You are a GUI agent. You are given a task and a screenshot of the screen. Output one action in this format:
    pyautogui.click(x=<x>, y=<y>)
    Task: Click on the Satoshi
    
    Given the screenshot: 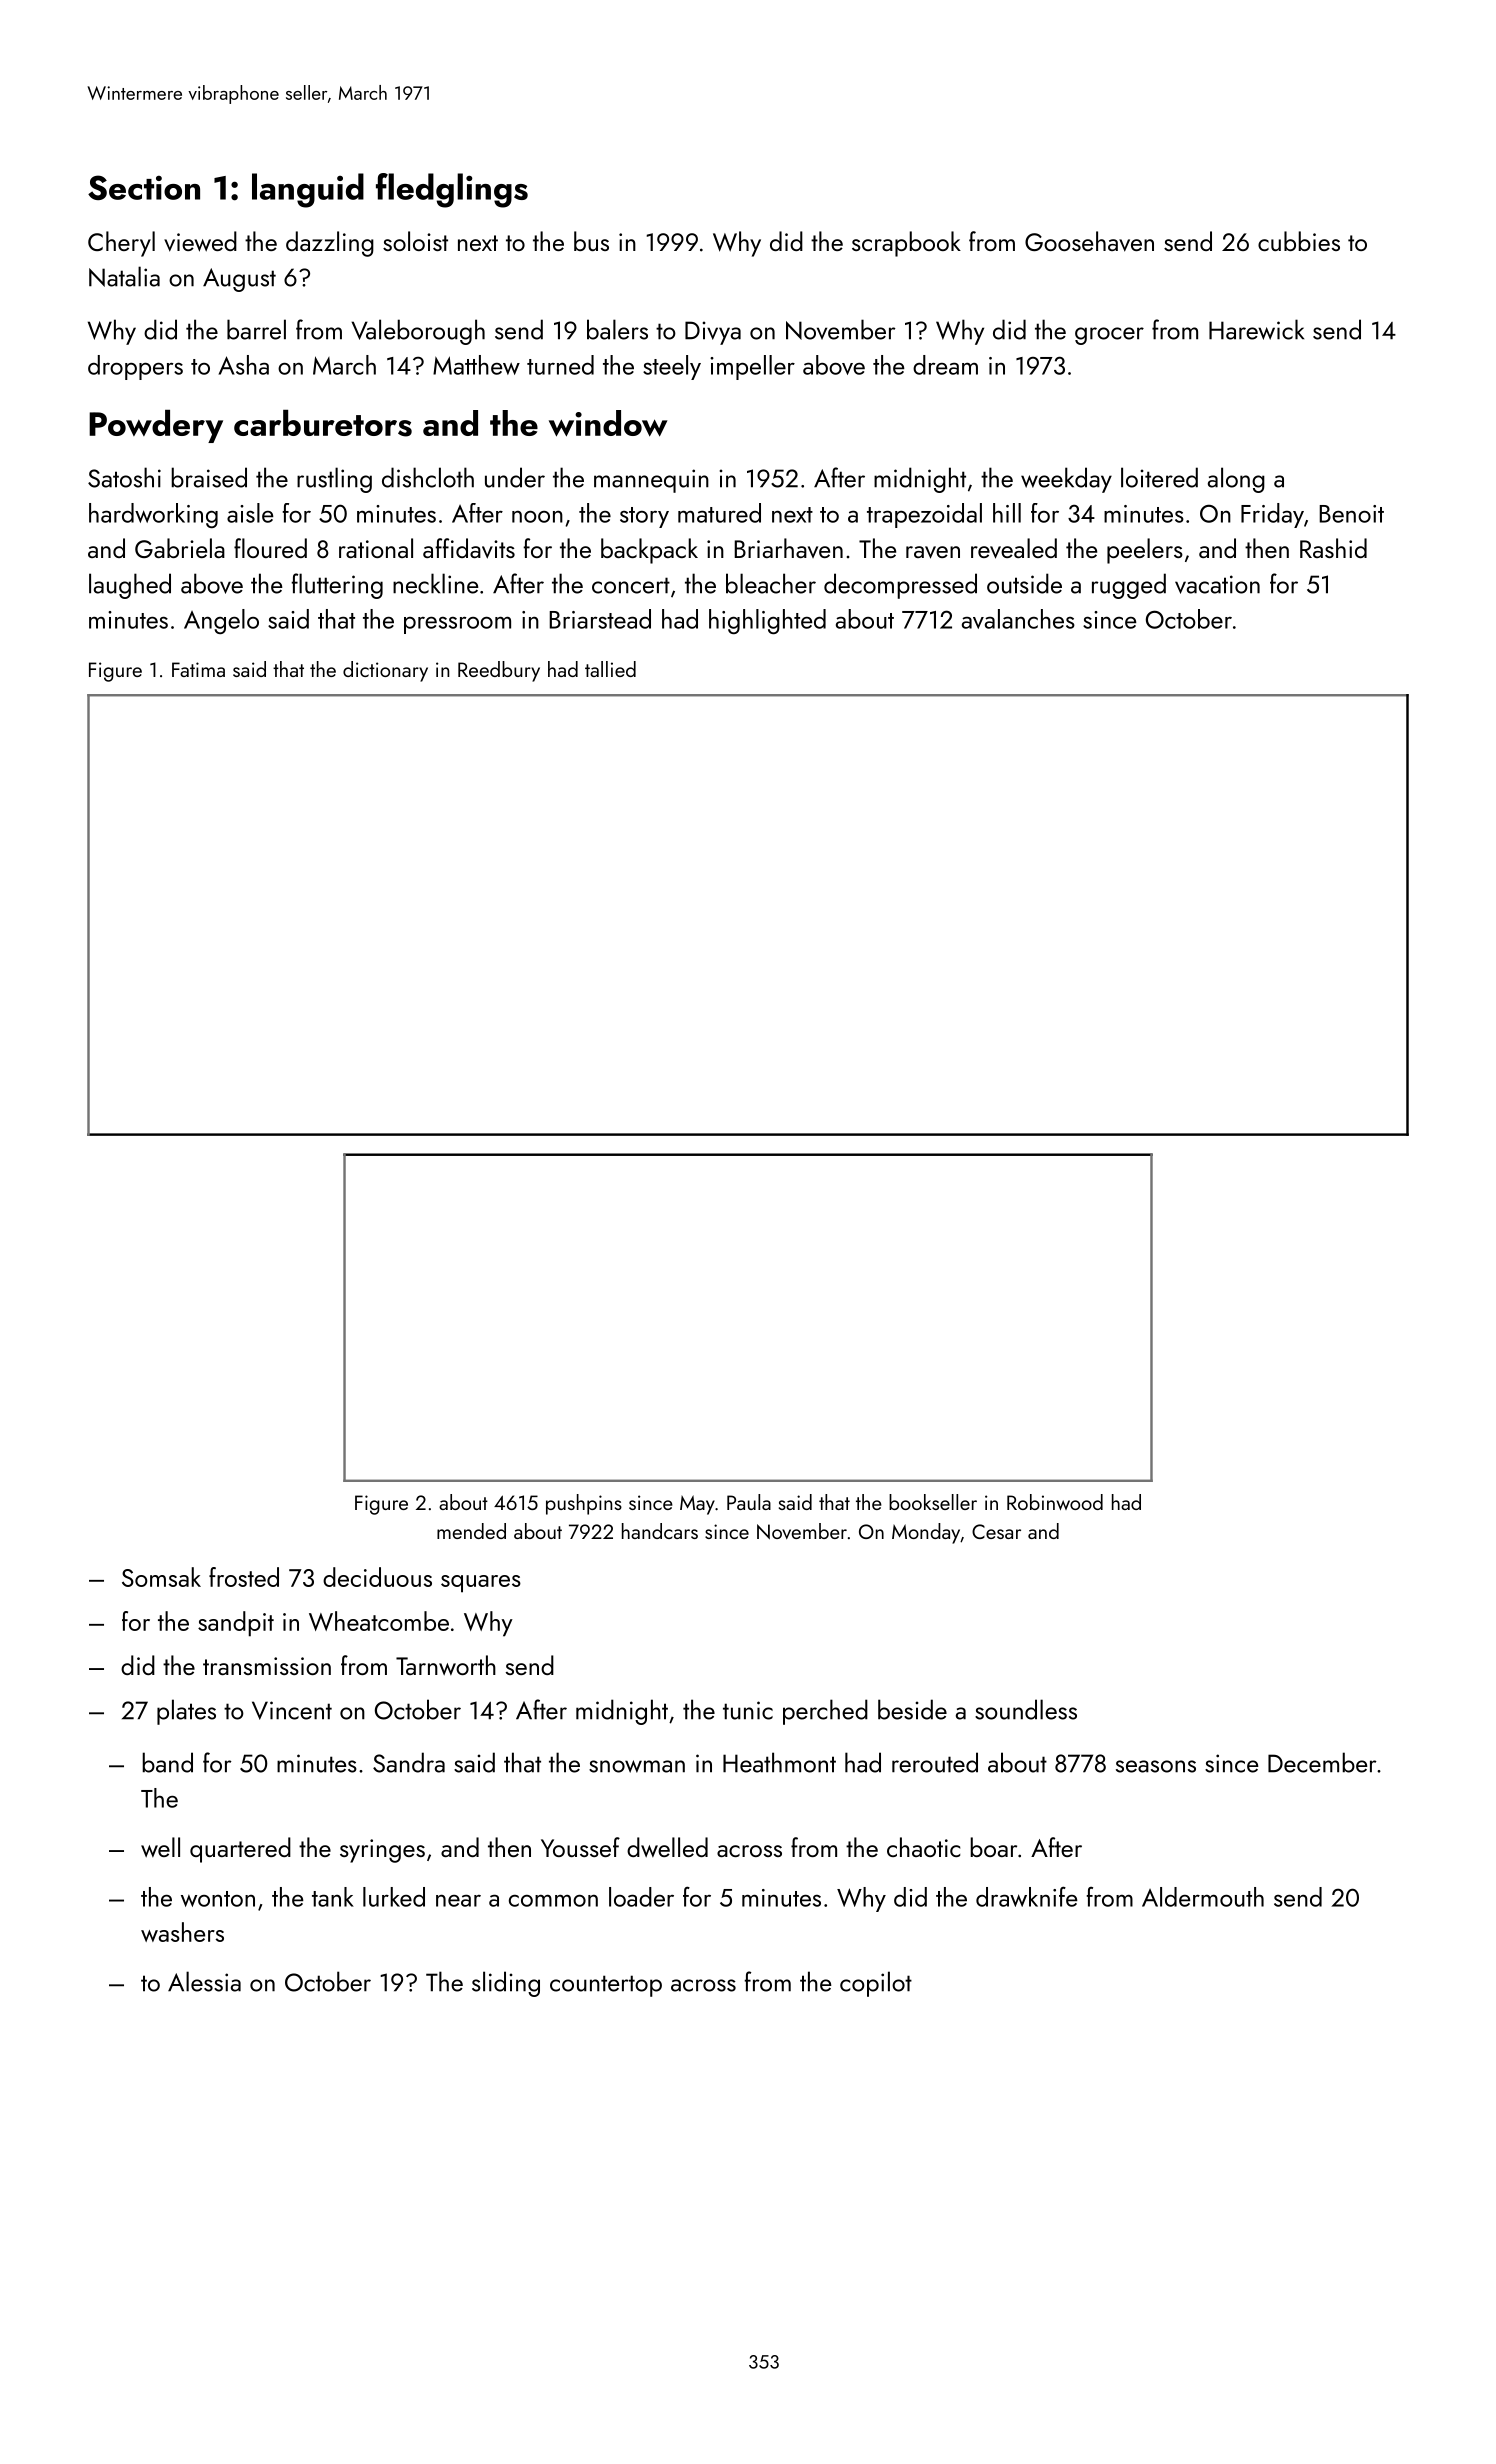 What is the action you would take?
    pyautogui.click(x=124, y=477)
